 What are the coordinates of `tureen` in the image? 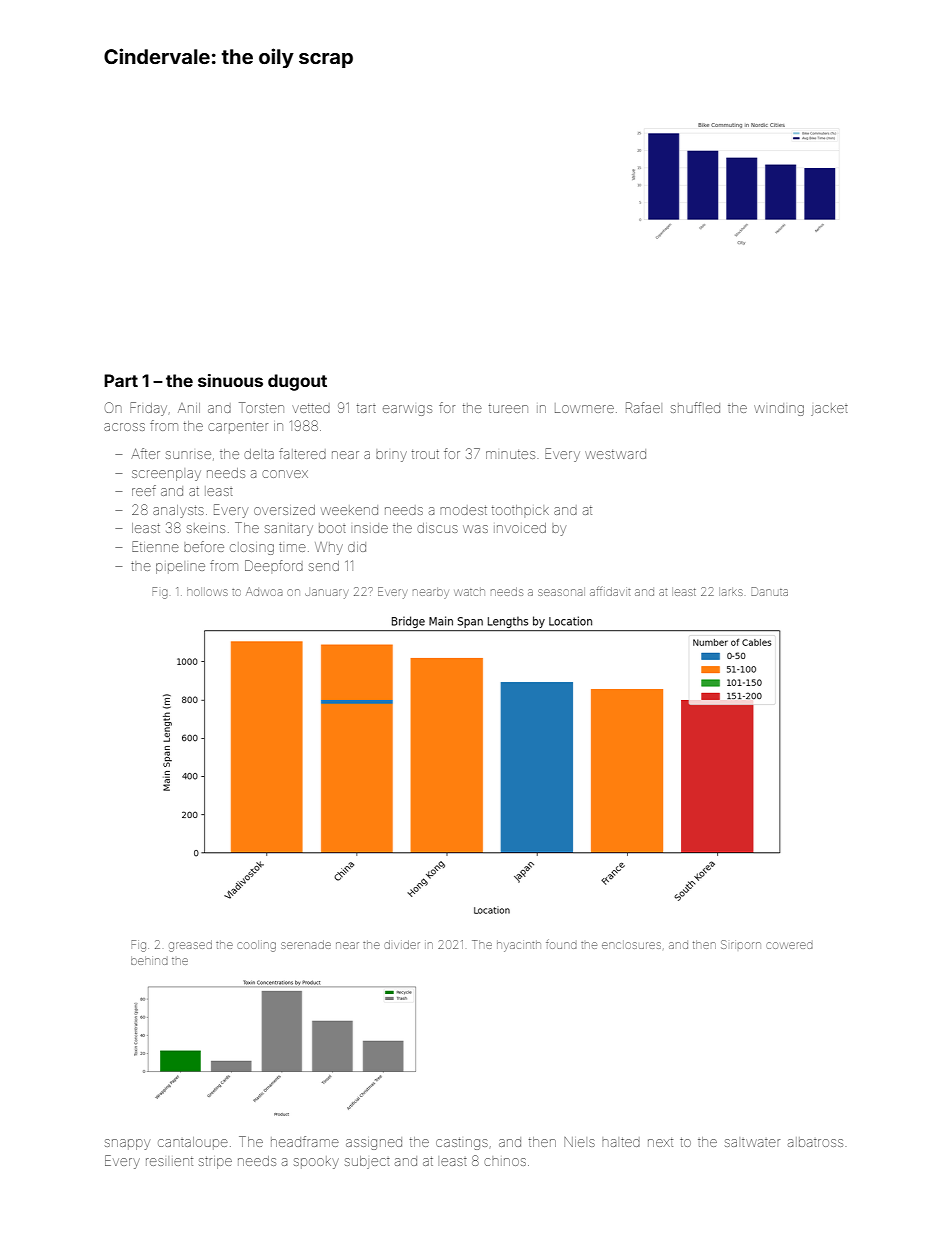 It's located at (508, 408).
